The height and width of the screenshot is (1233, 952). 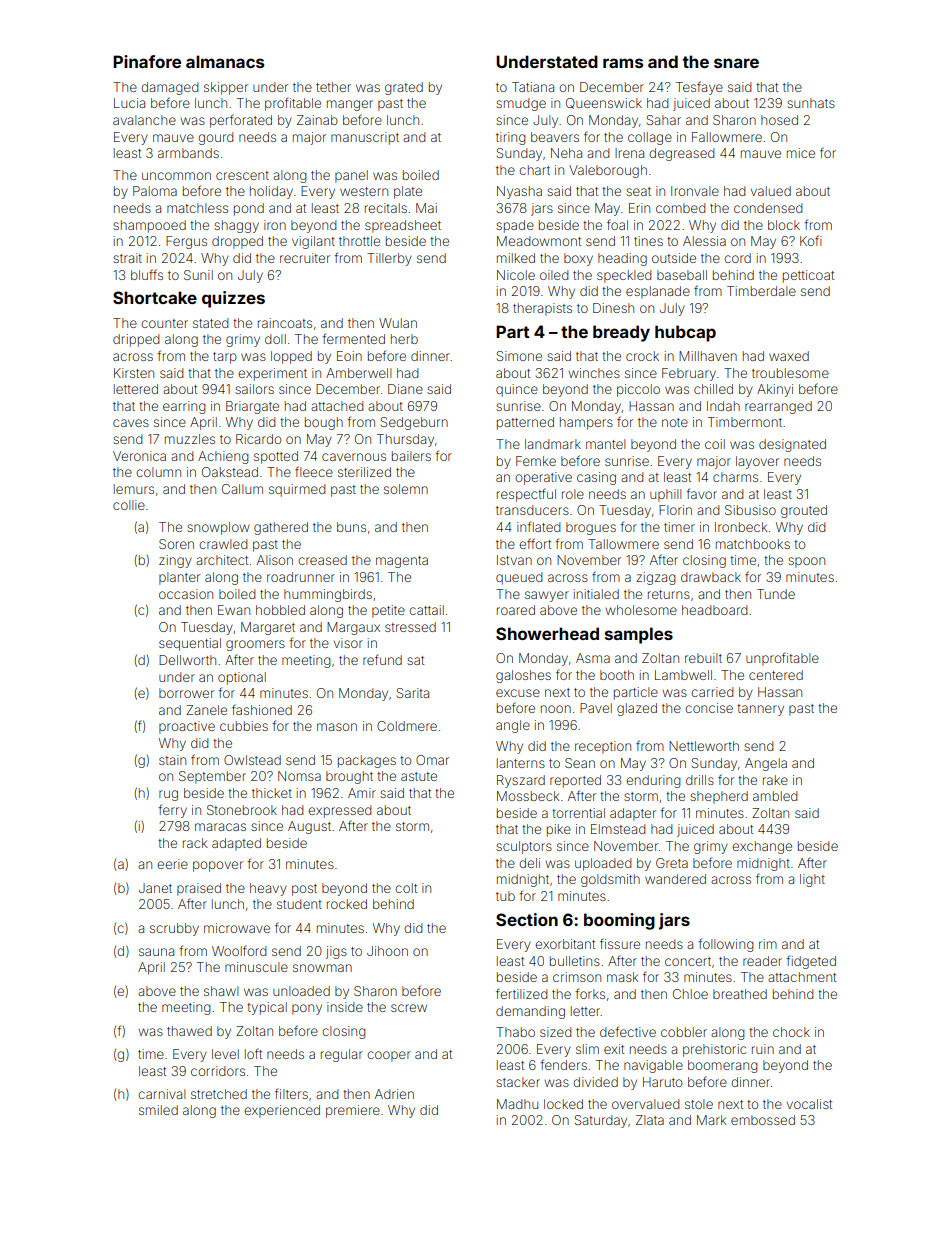 I want to click on Jihoon, so click(x=387, y=951).
